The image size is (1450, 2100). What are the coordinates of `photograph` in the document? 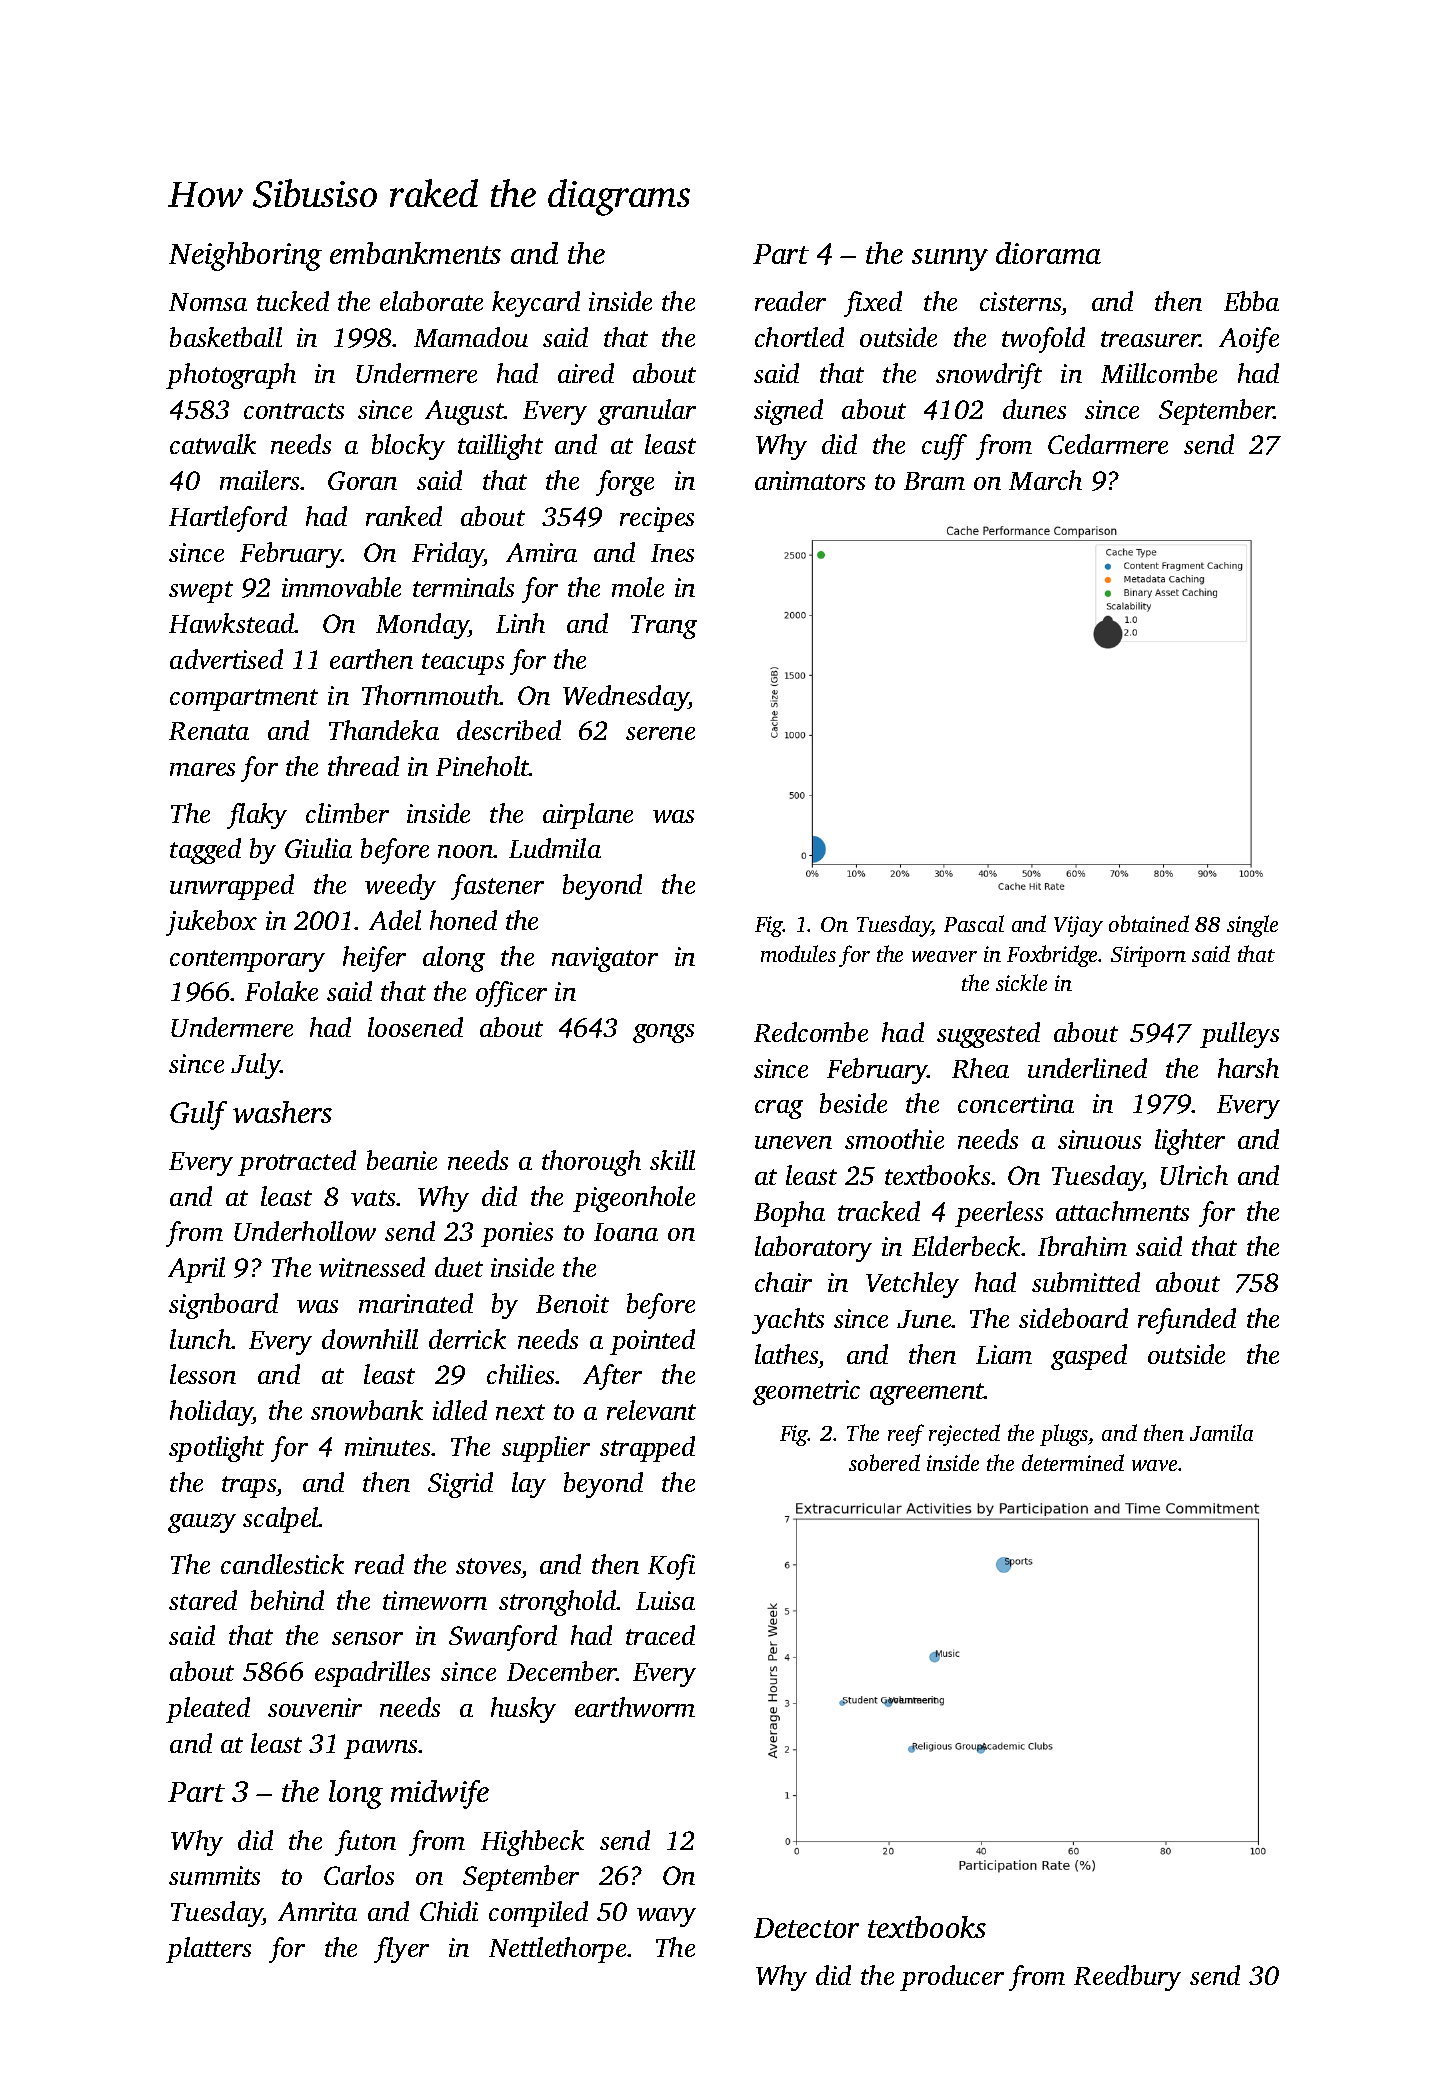 It's located at (231, 376).
